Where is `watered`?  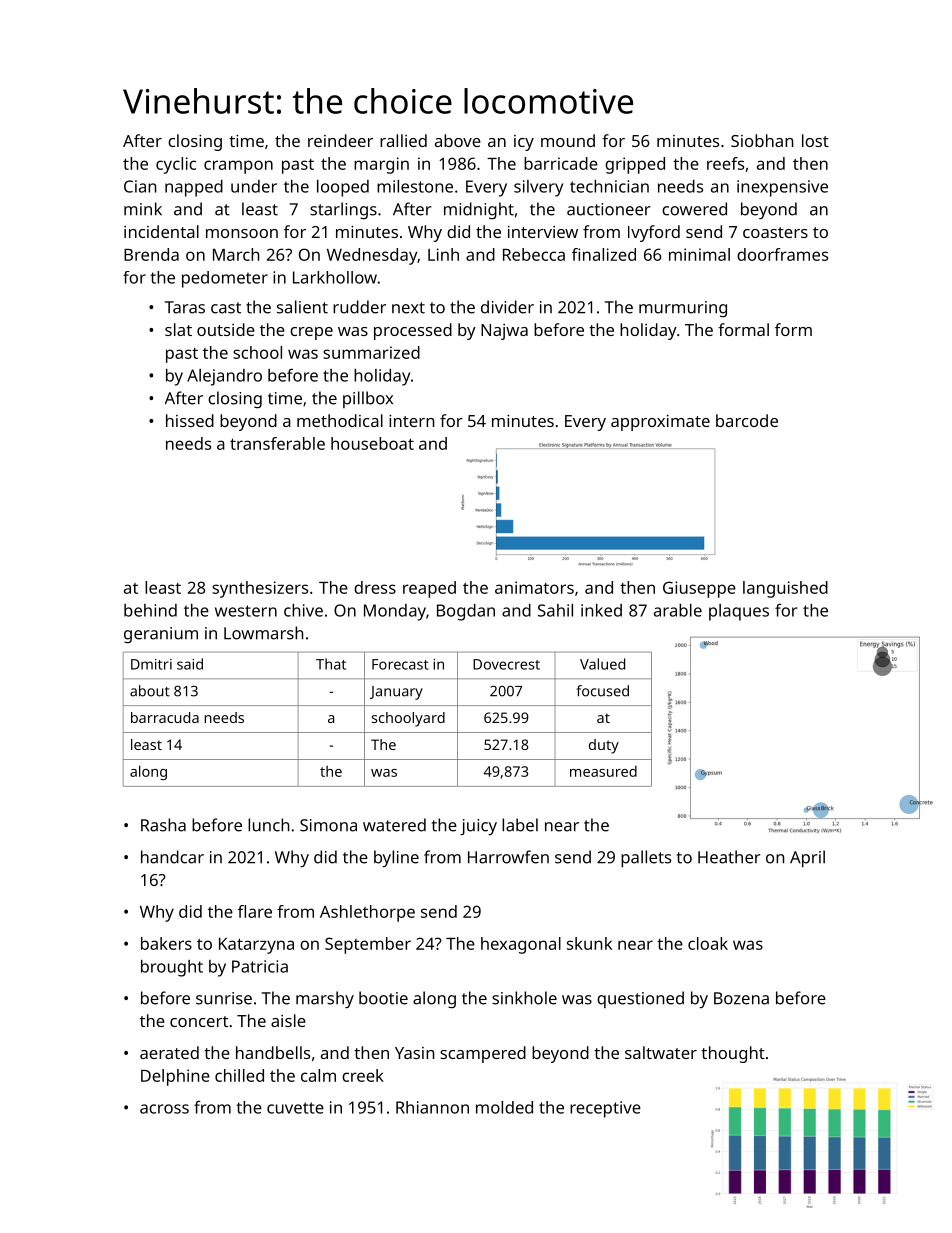
watered is located at coordinates (394, 825).
